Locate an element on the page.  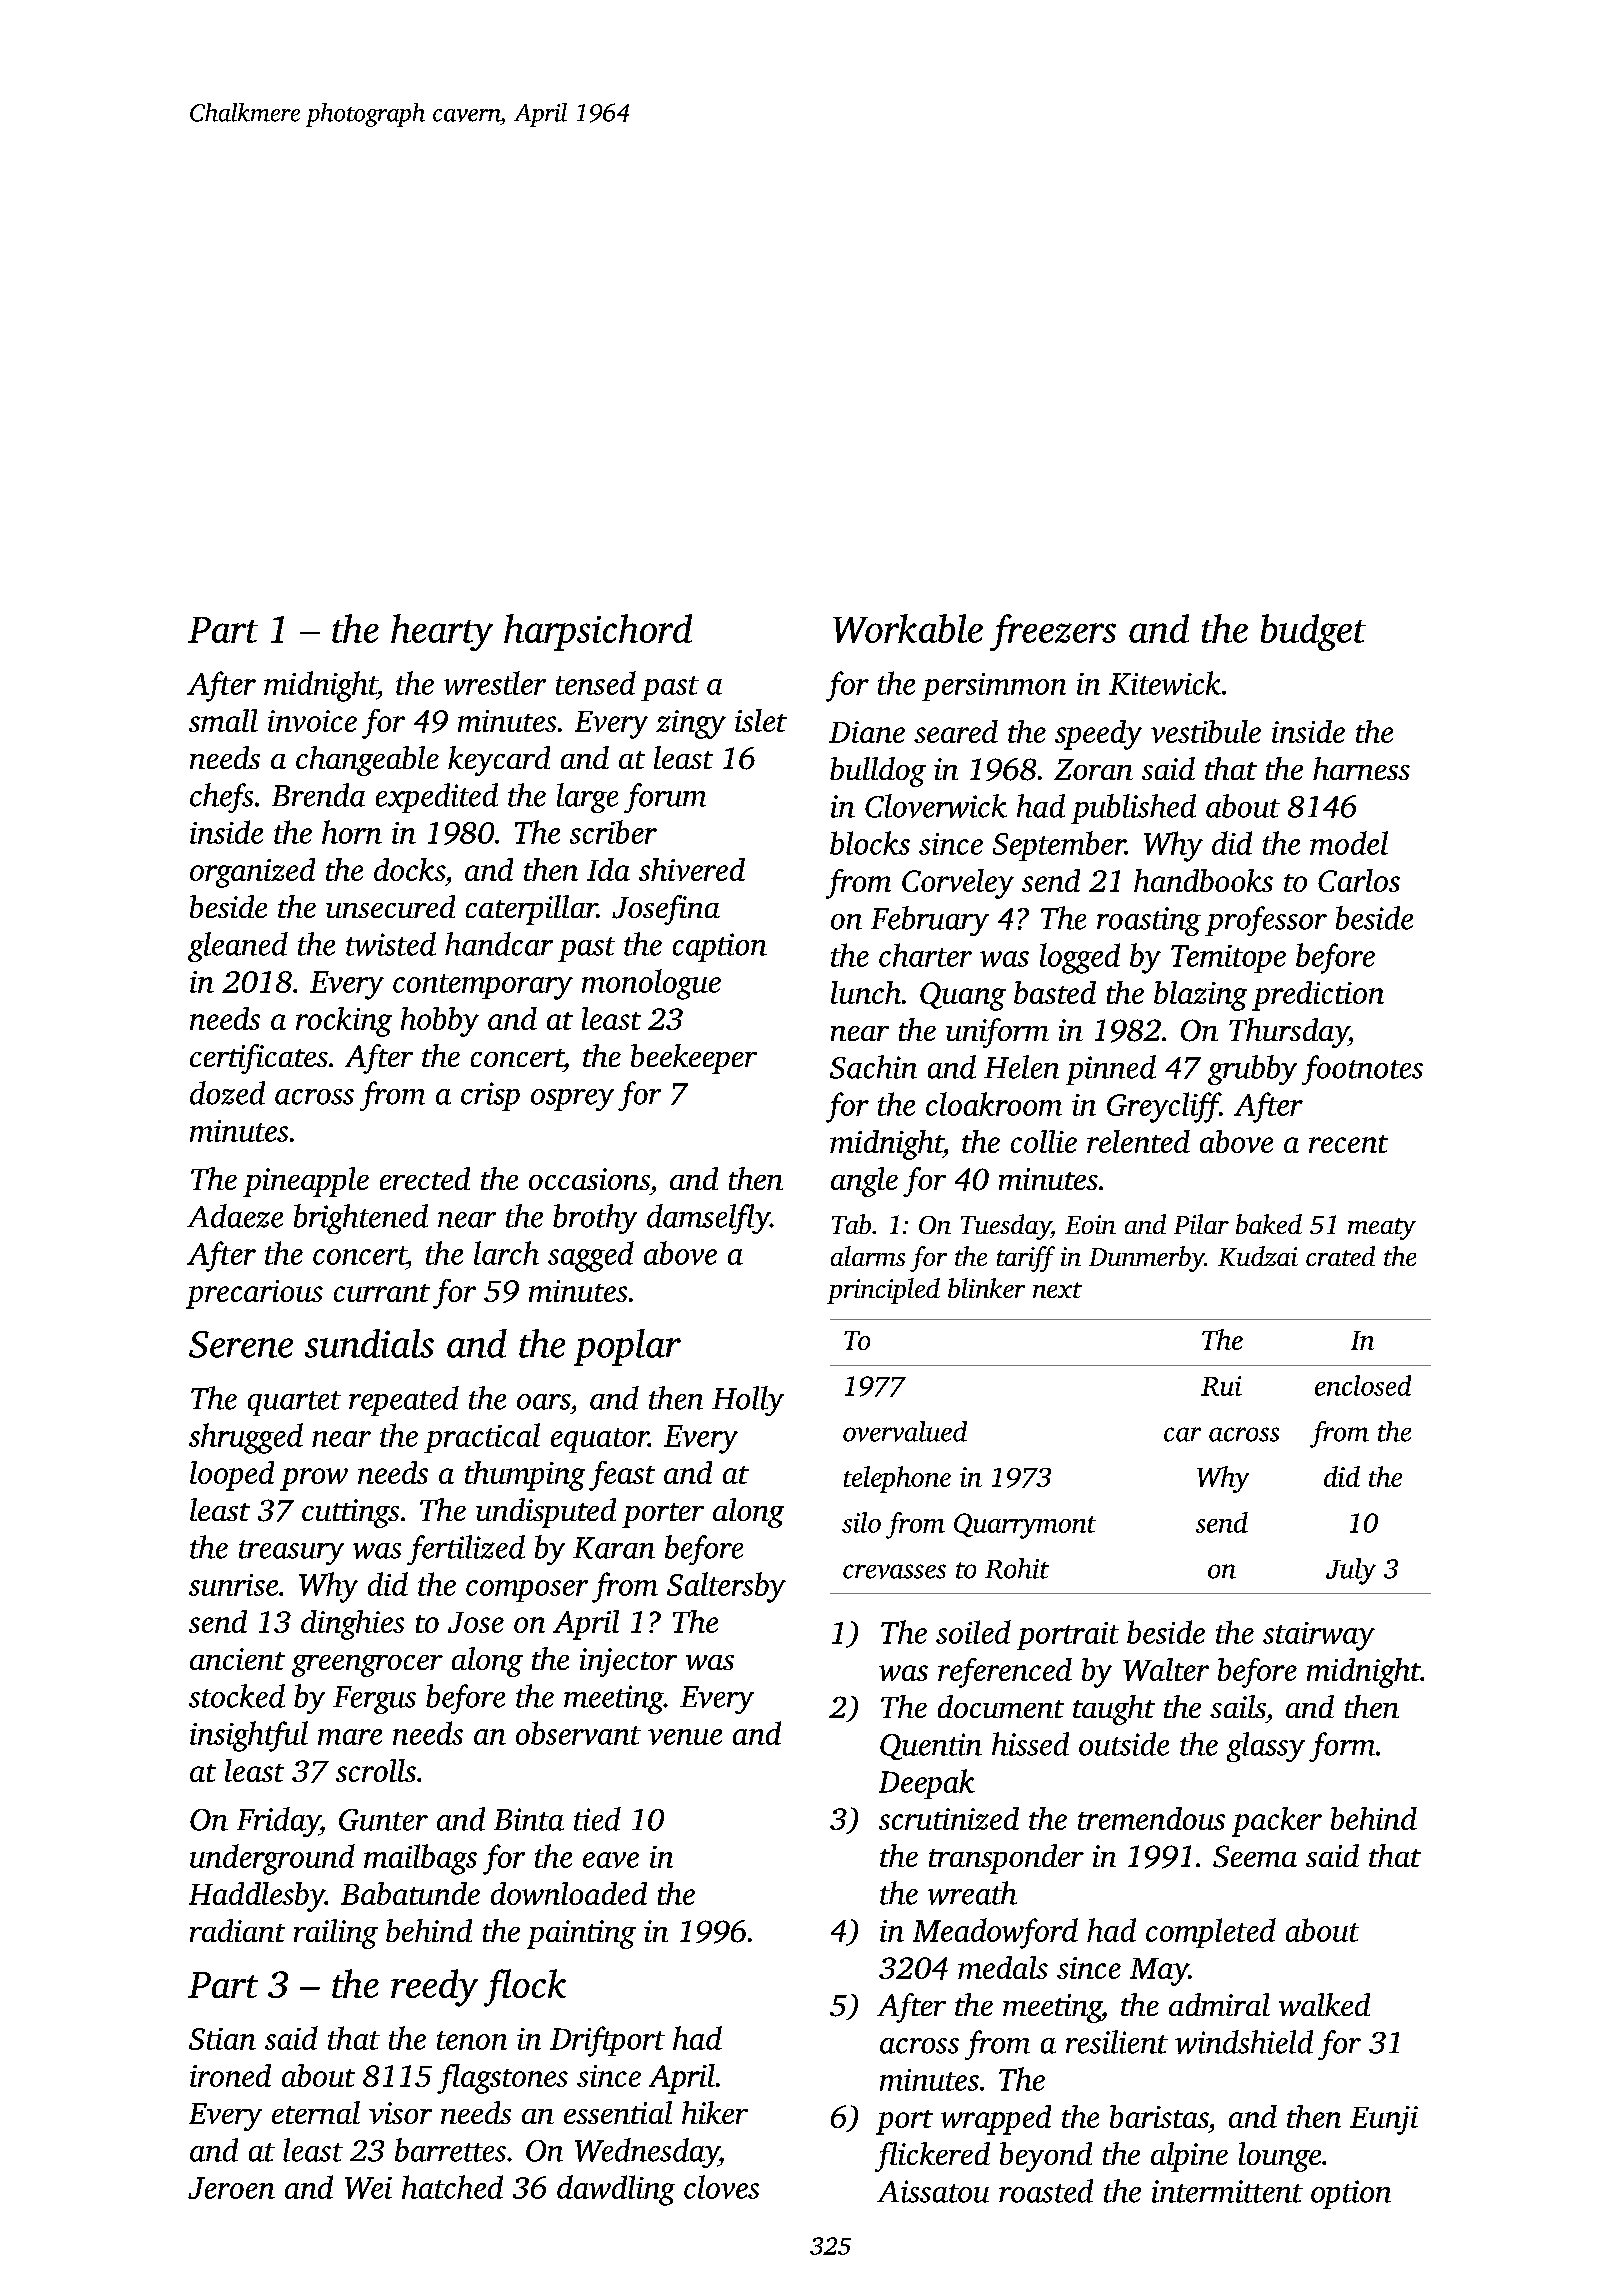
Holly is located at coordinates (748, 1401).
